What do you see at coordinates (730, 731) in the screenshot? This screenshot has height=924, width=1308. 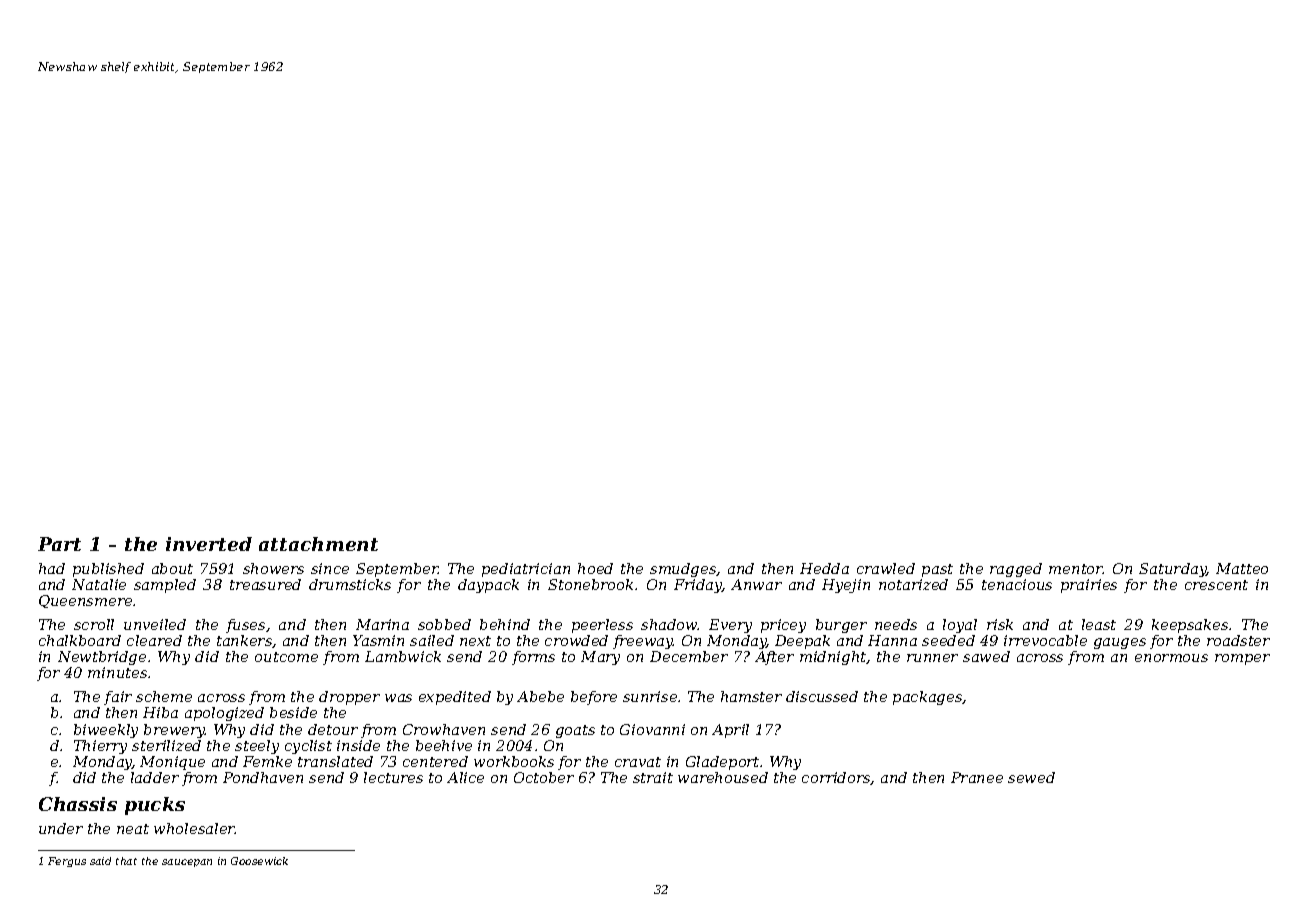 I see `April` at bounding box center [730, 731].
